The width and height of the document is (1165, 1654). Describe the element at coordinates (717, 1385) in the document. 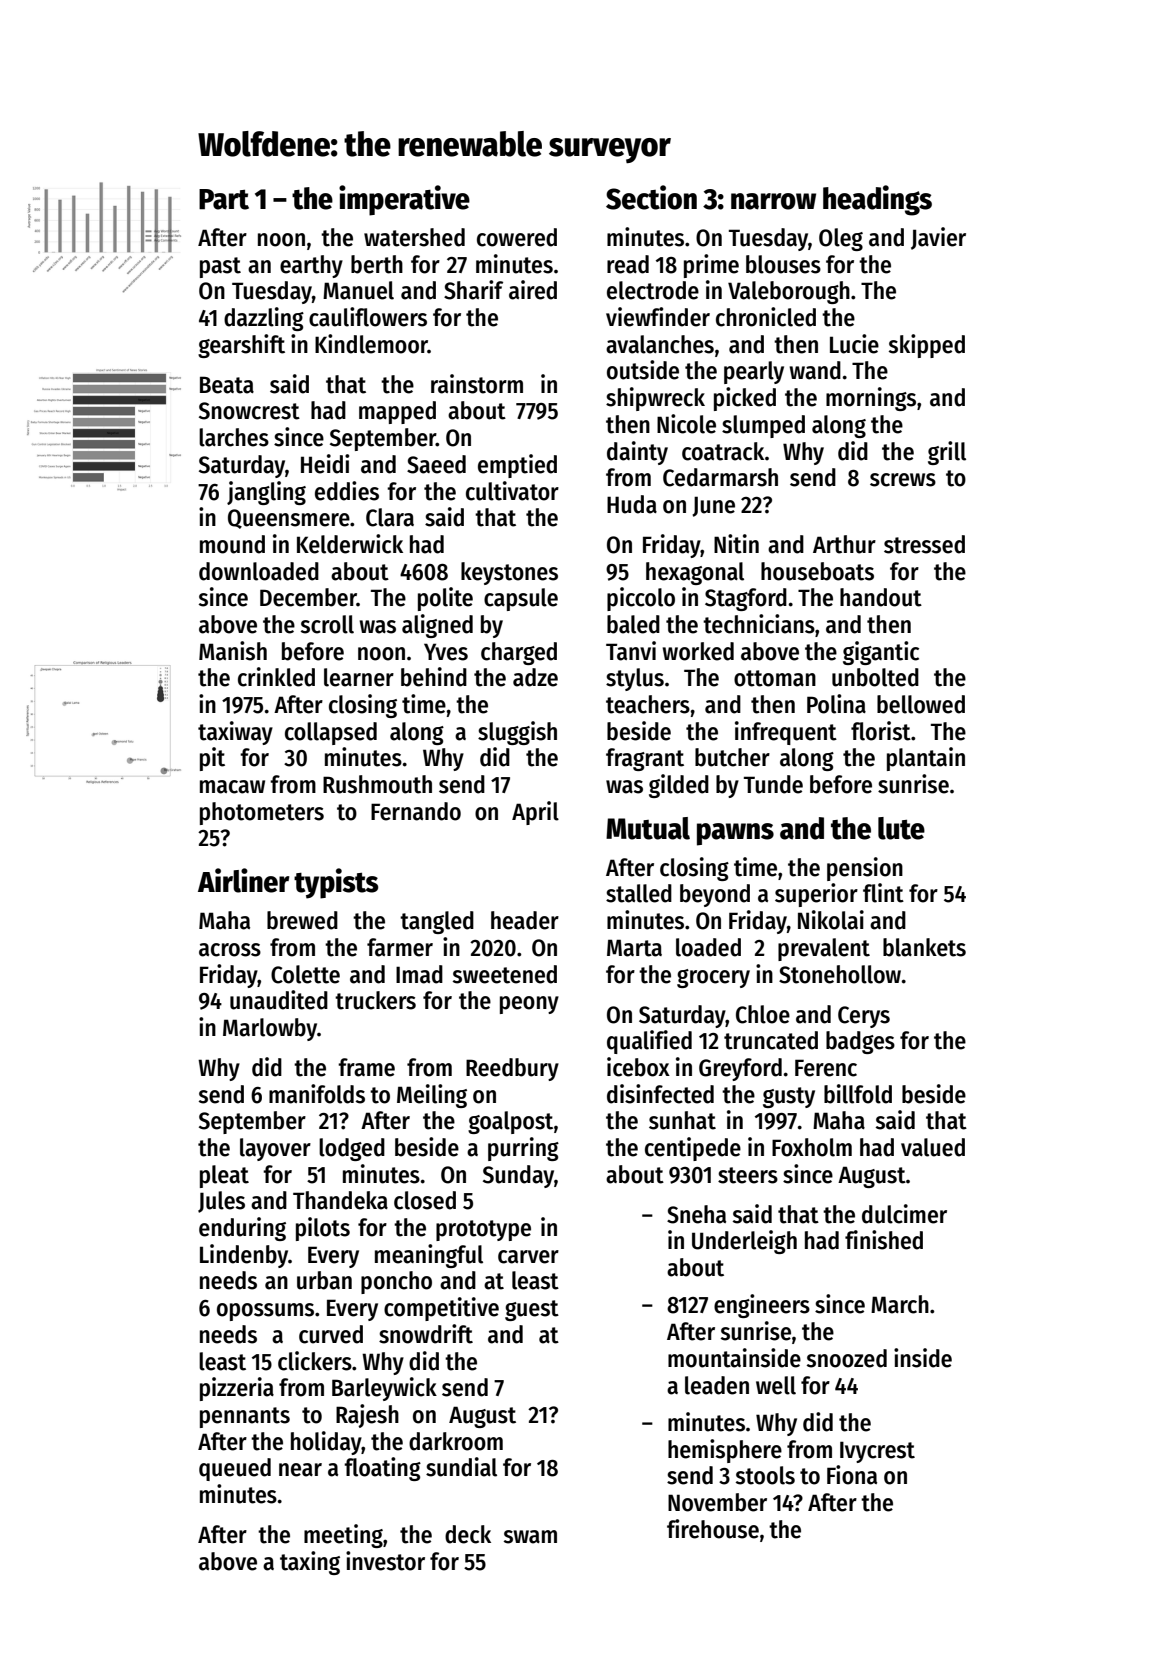

I see `leaden` at that location.
